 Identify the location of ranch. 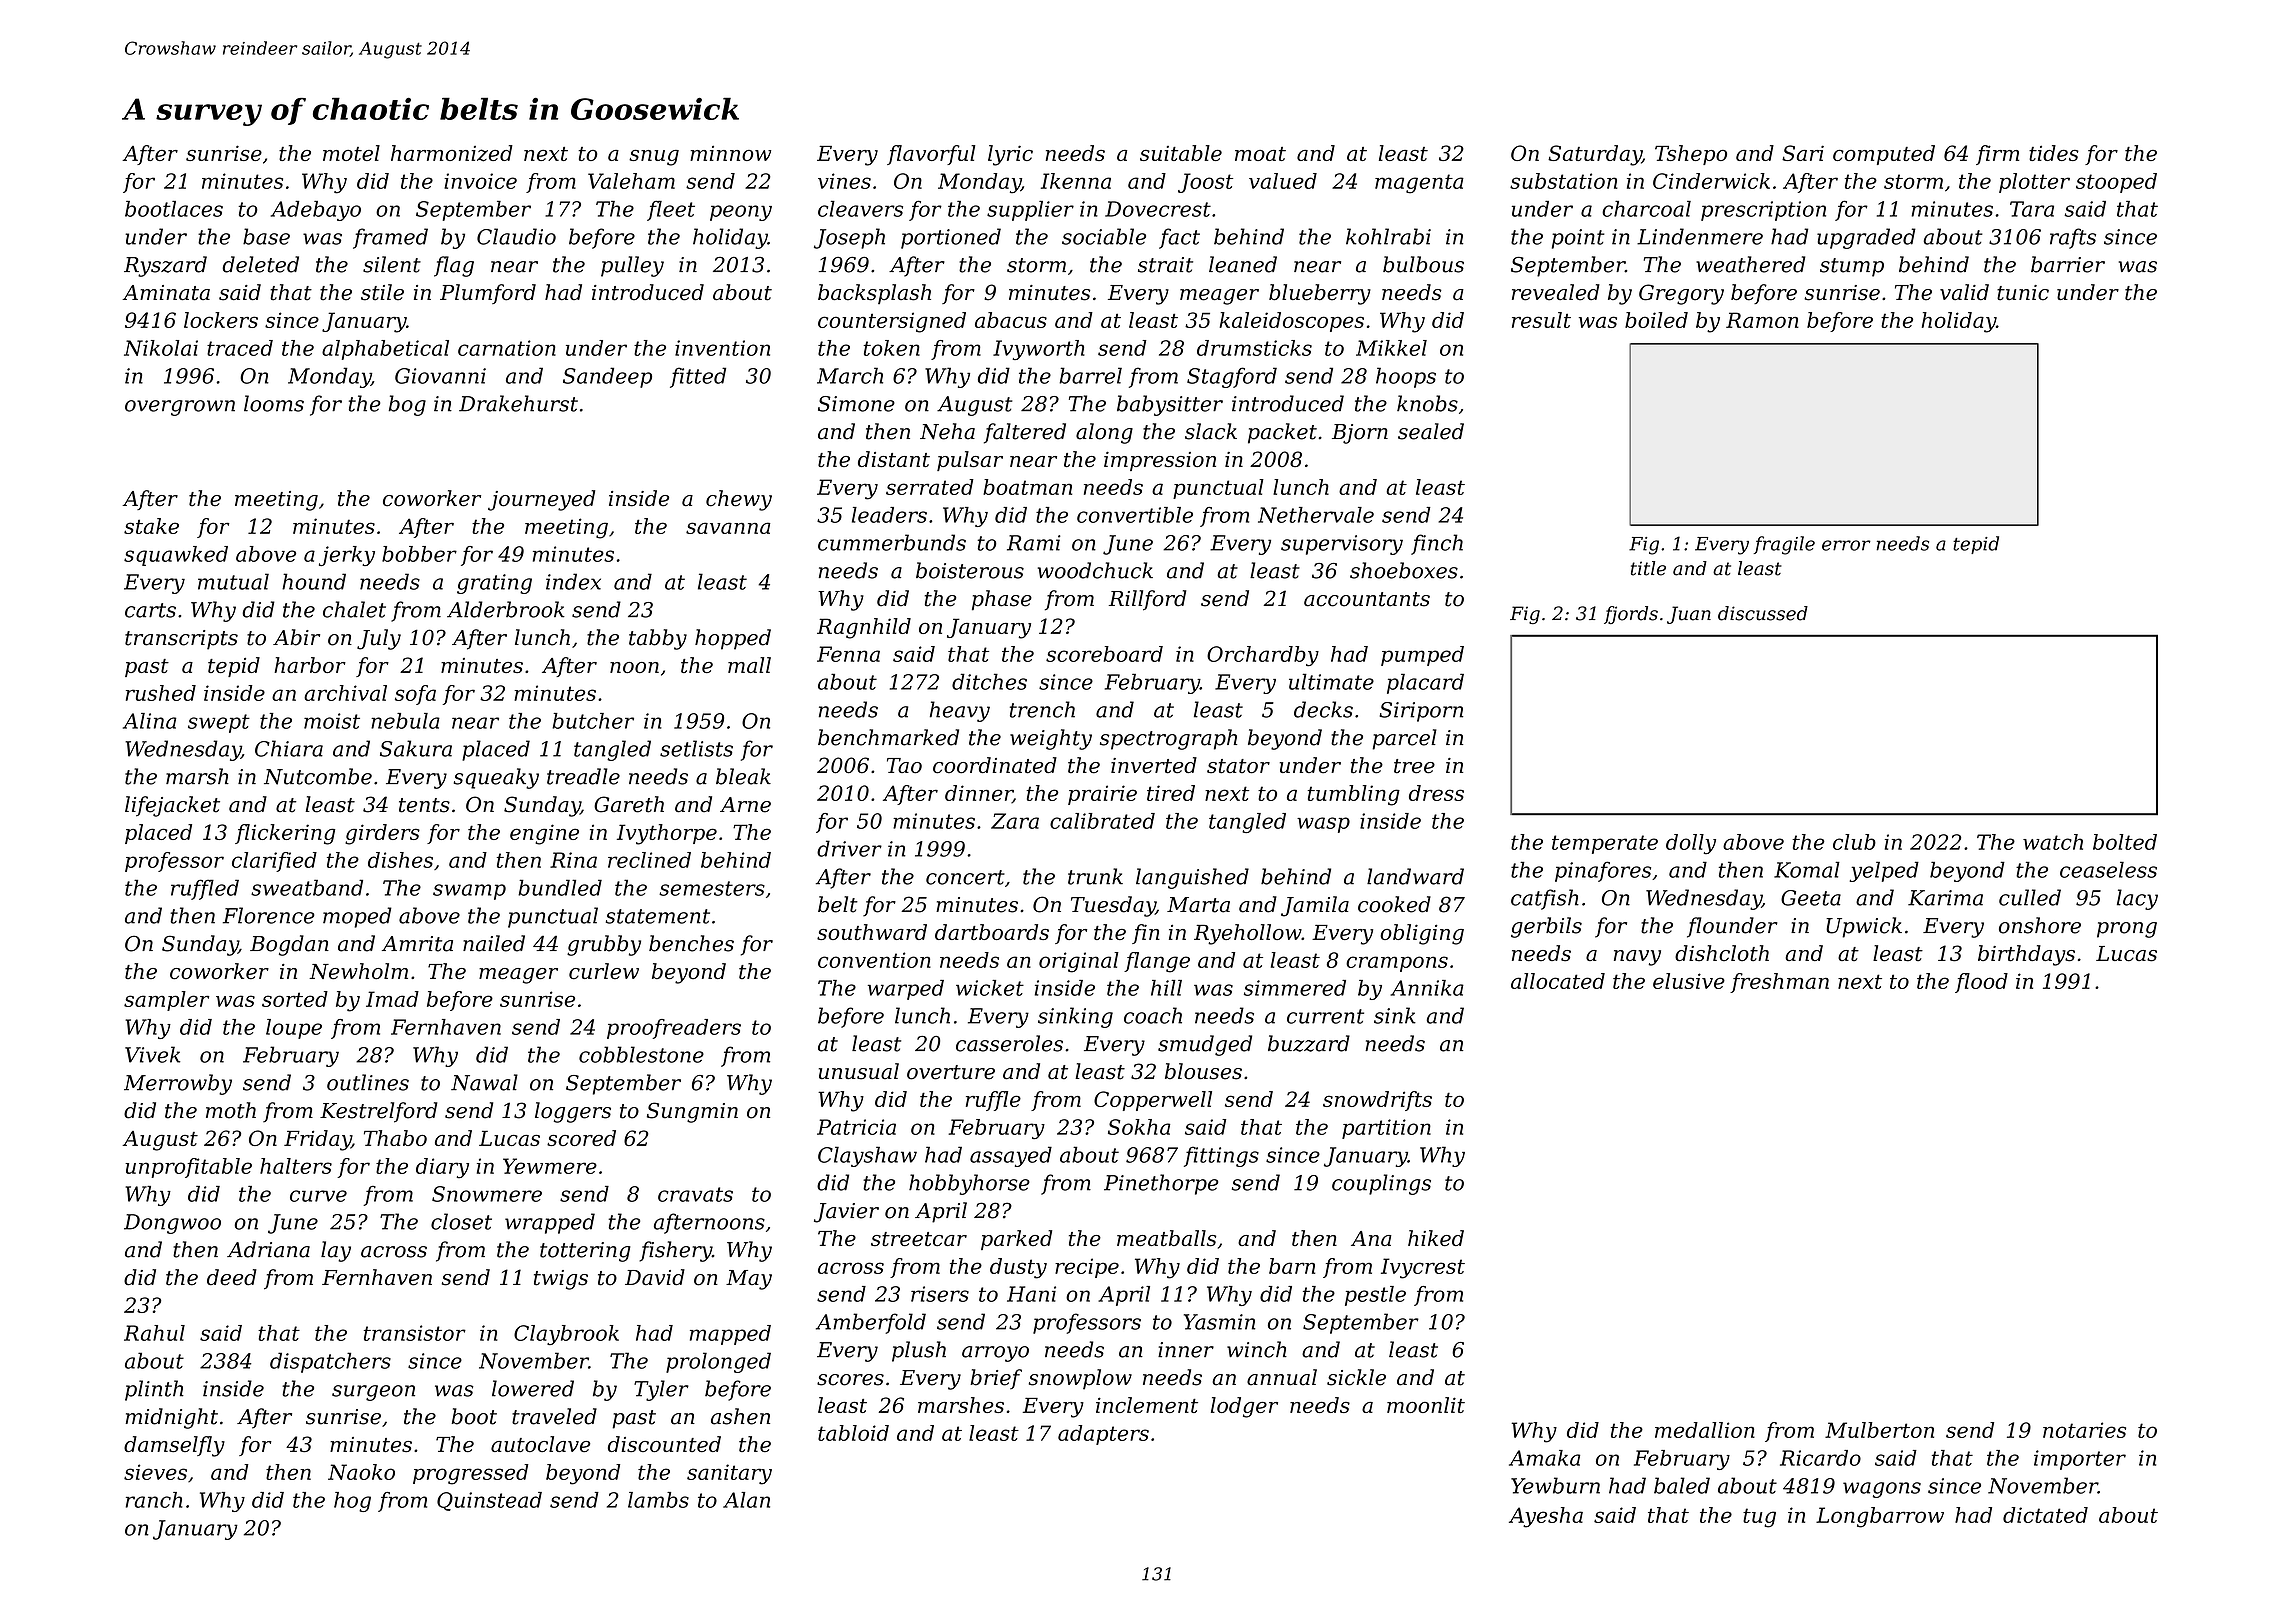
(154, 1500).
